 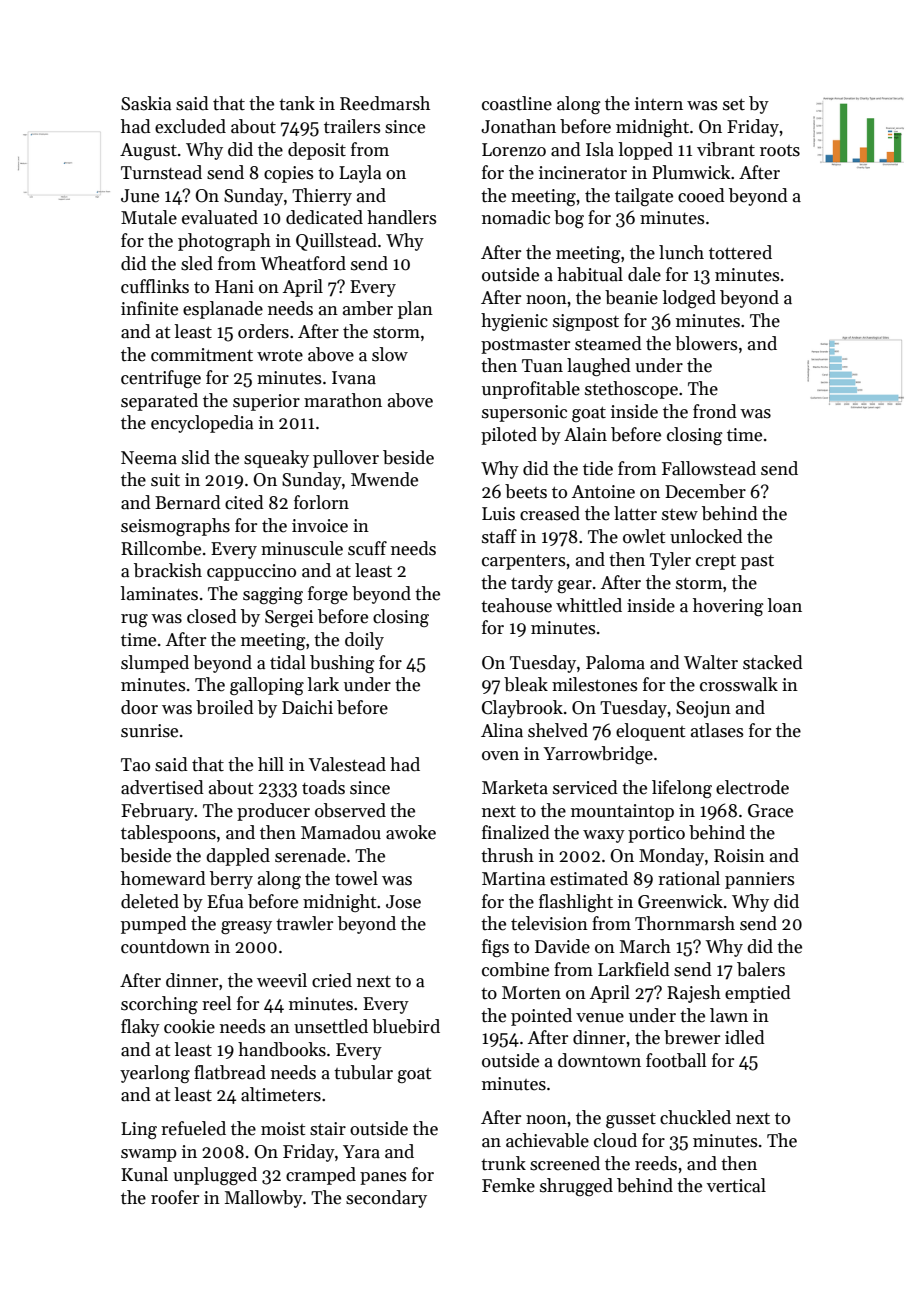 What do you see at coordinates (303, 263) in the screenshot?
I see `Wheatford` at bounding box center [303, 263].
